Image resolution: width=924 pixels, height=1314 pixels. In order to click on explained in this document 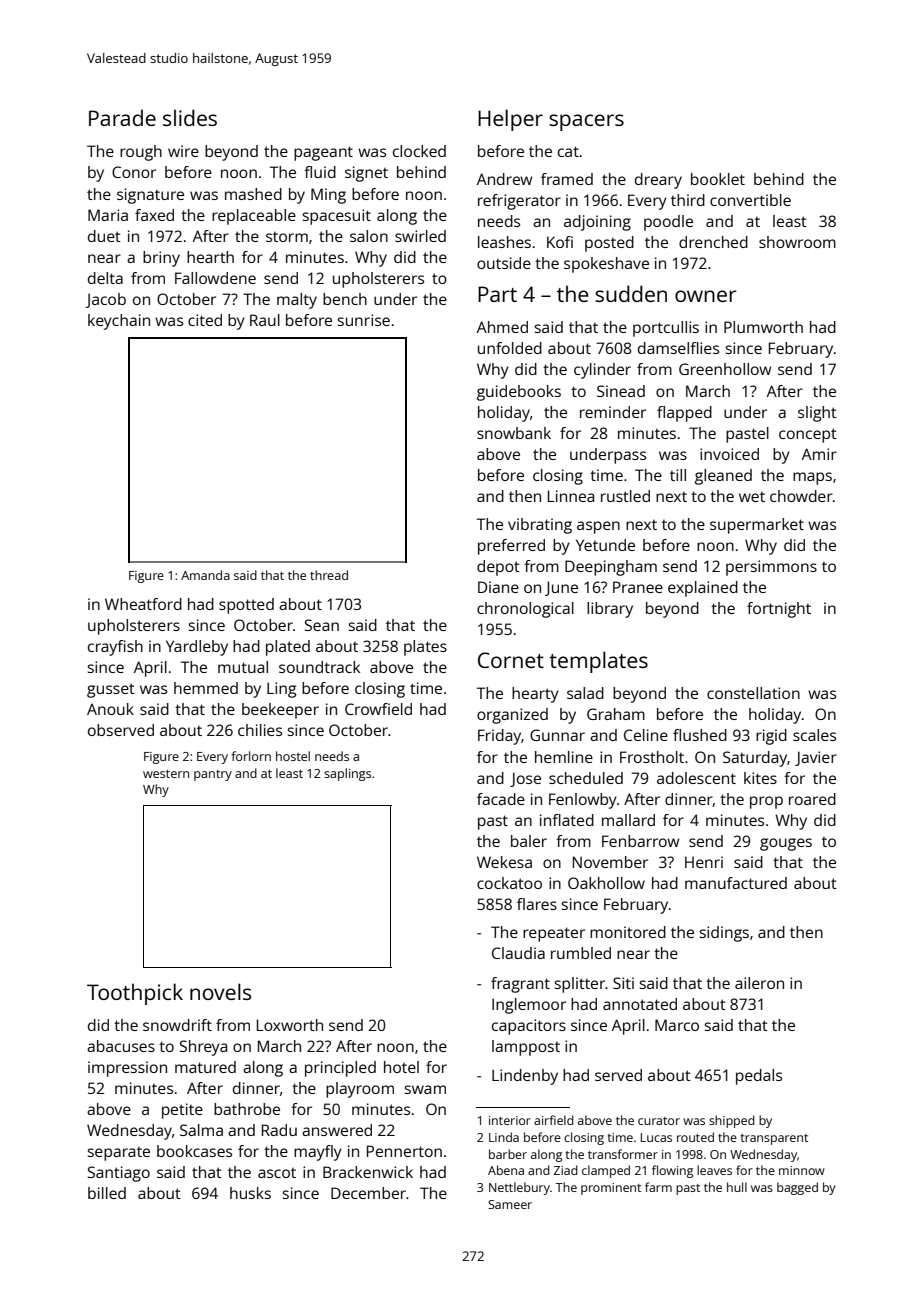, I will do `click(703, 589)`.
